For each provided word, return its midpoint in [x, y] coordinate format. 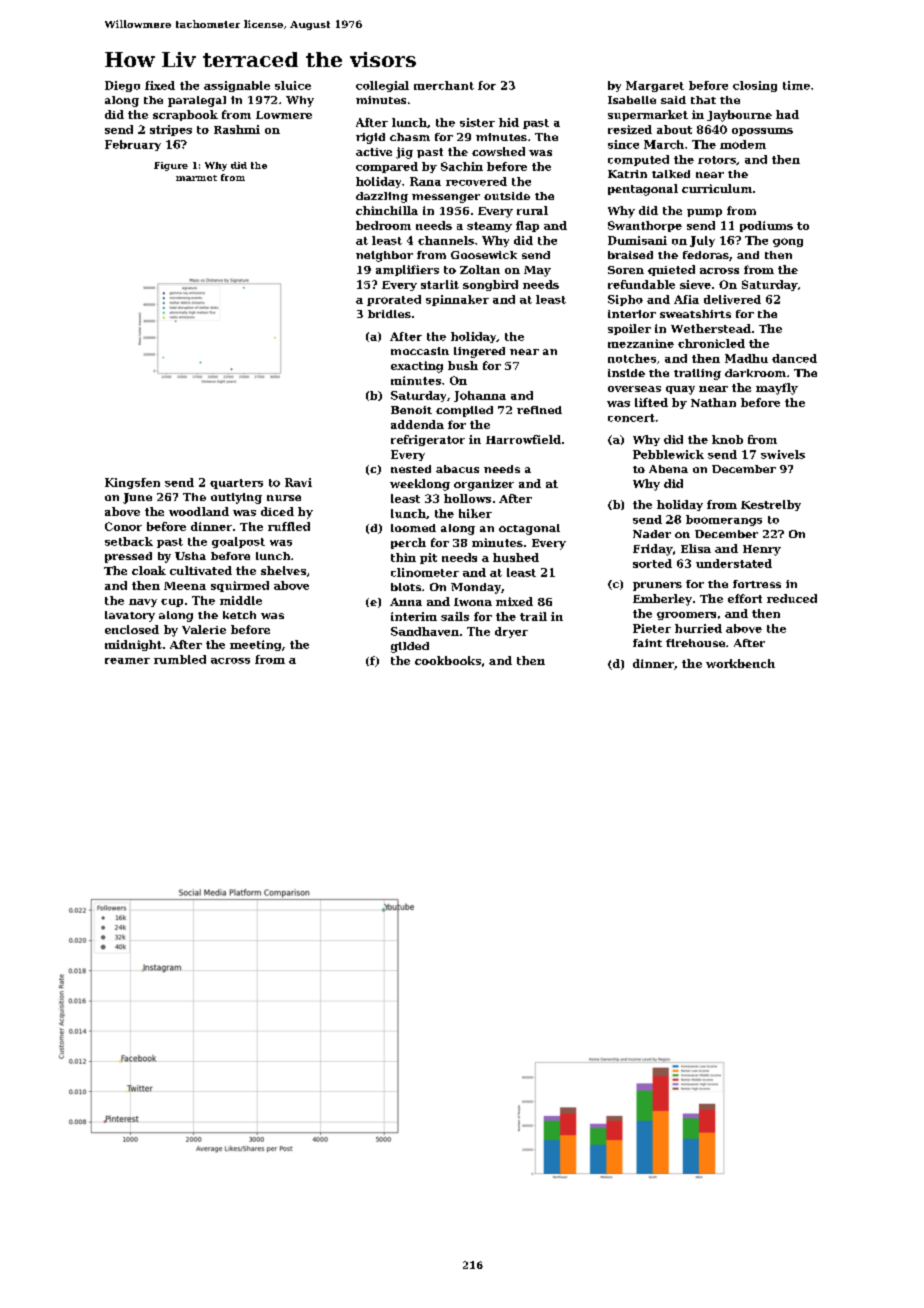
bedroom [383, 225]
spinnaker [457, 300]
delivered [732, 299]
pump [704, 213]
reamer [127, 661]
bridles [389, 314]
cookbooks [448, 660]
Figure [171, 166]
